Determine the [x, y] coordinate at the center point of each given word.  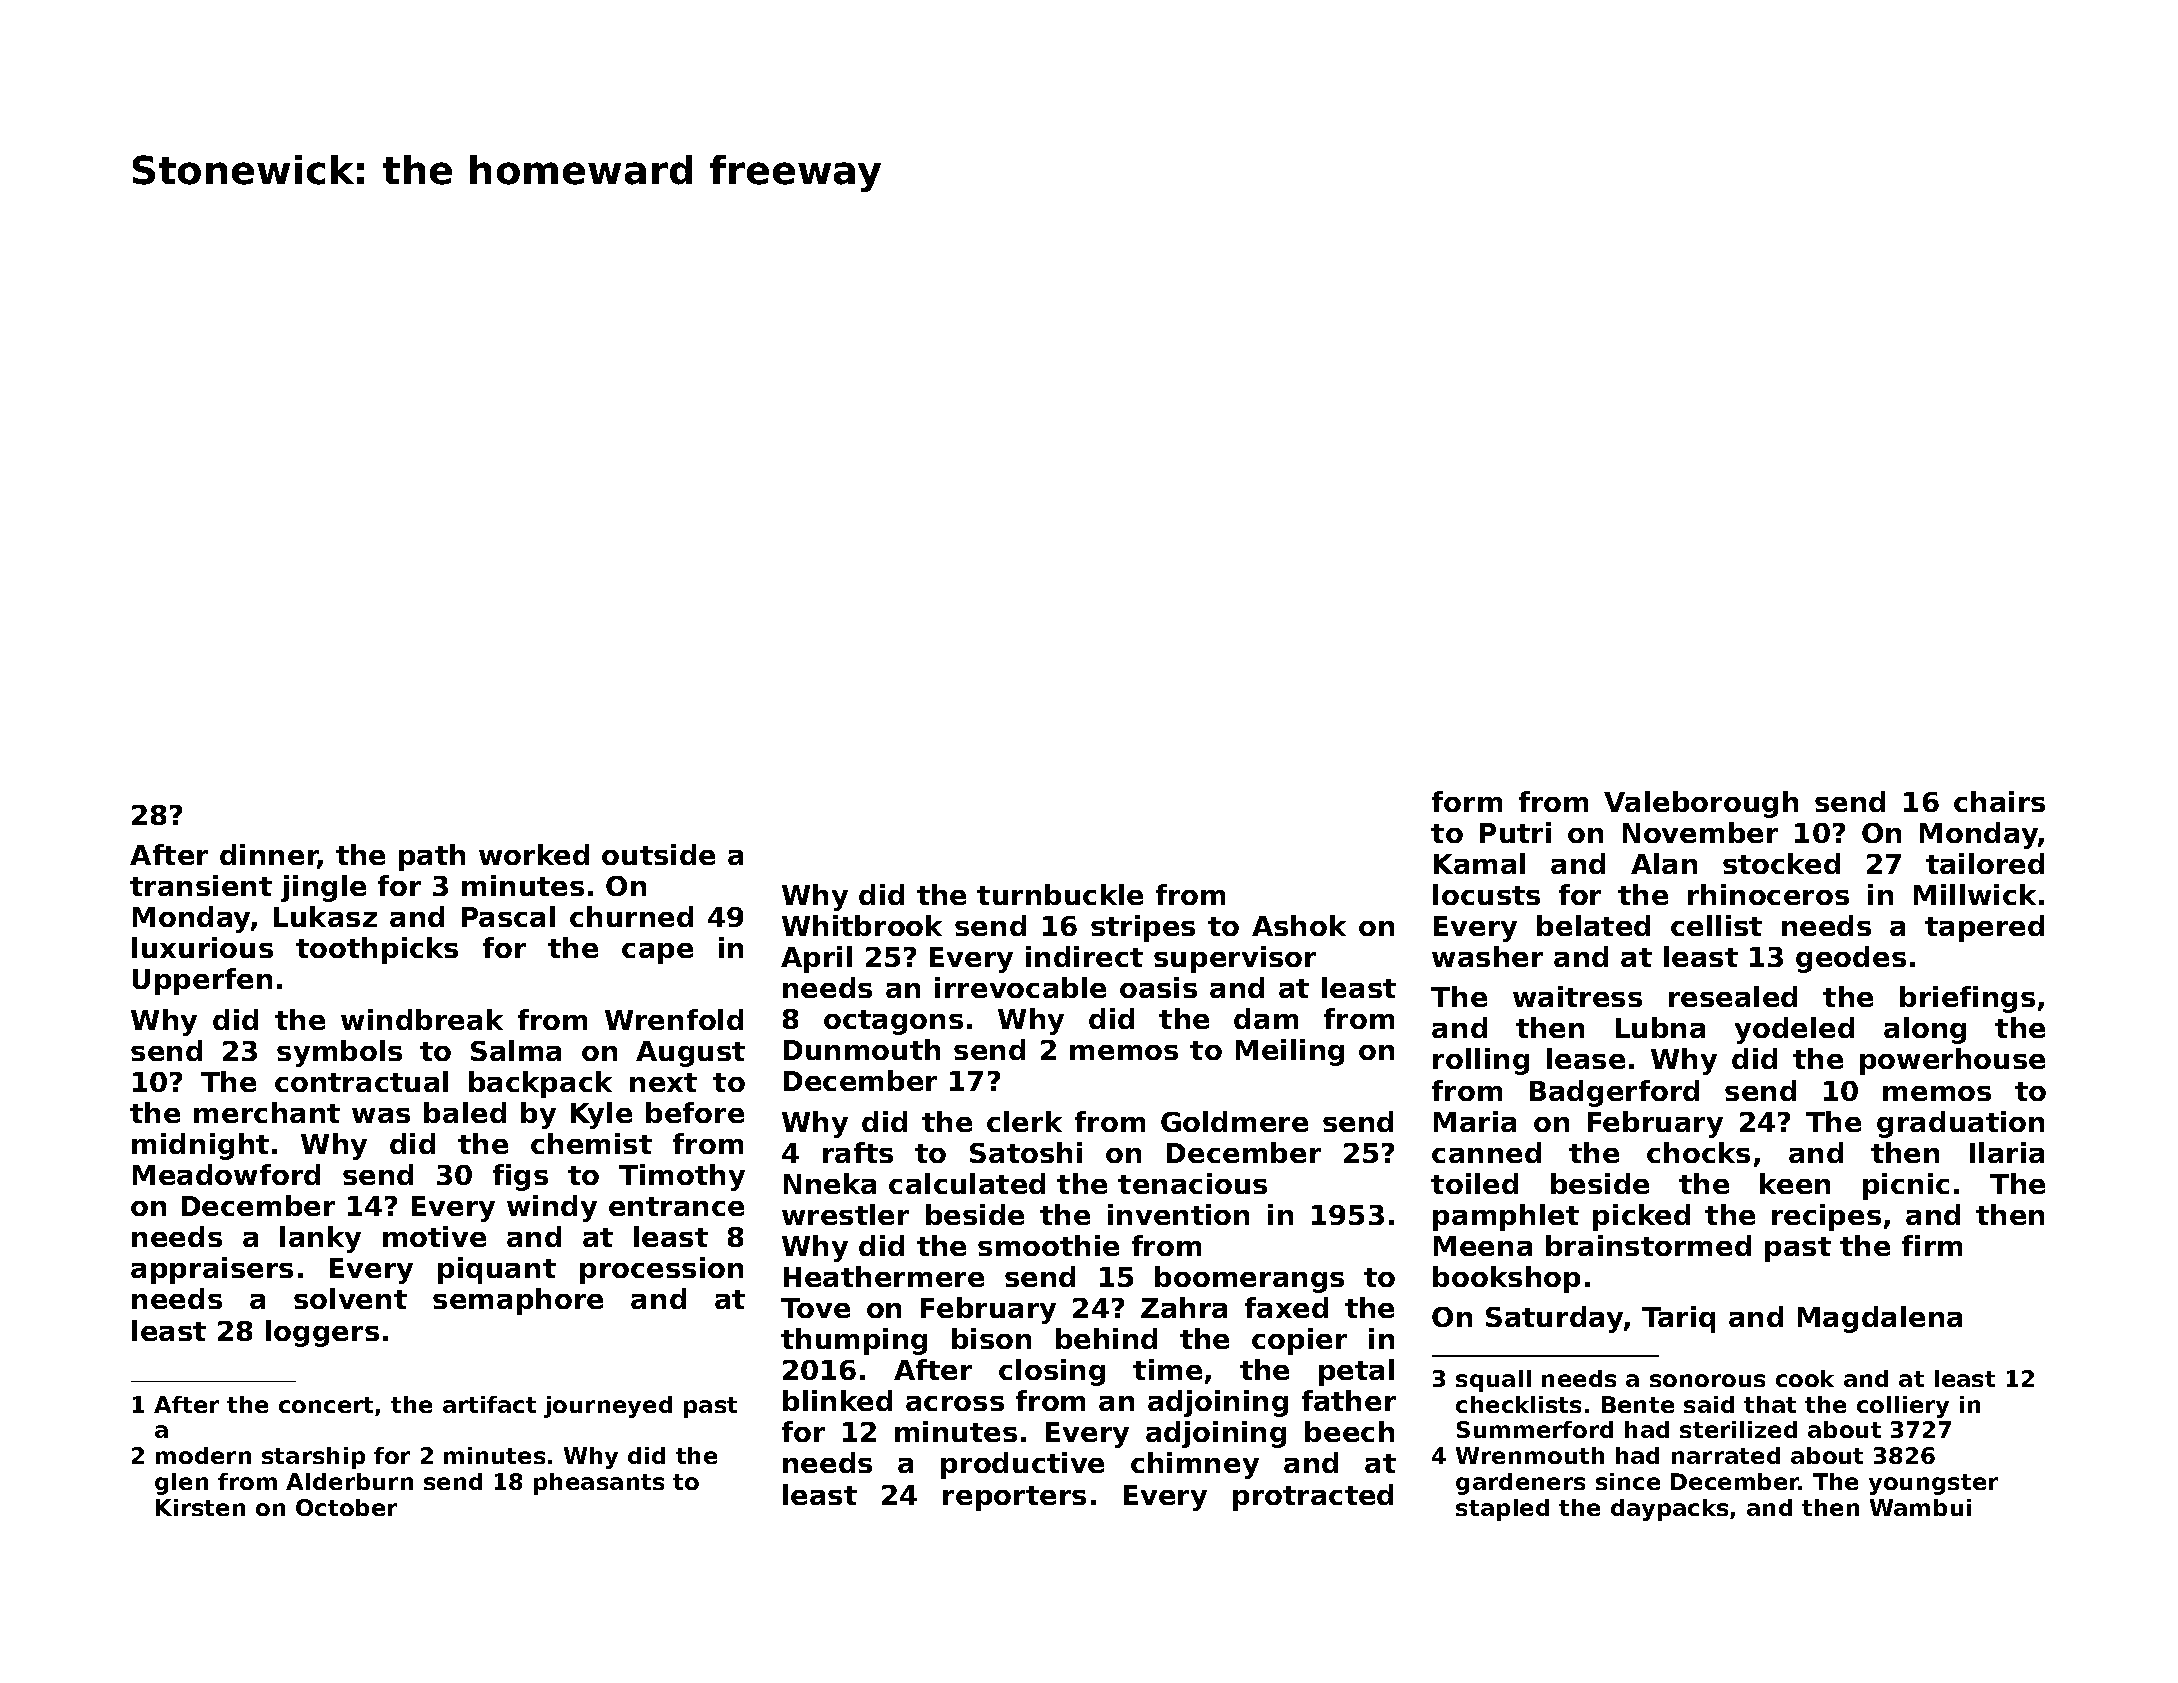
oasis [1158, 987]
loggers [322, 1333]
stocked [1781, 863]
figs [520, 1177]
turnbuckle [1060, 894]
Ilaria [2007, 1152]
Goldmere [1234, 1121]
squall [1493, 1381]
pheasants [599, 1484]
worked [534, 854]
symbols [339, 1053]
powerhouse [1952, 1061]
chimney [1195, 1465]
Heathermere [884, 1276]
